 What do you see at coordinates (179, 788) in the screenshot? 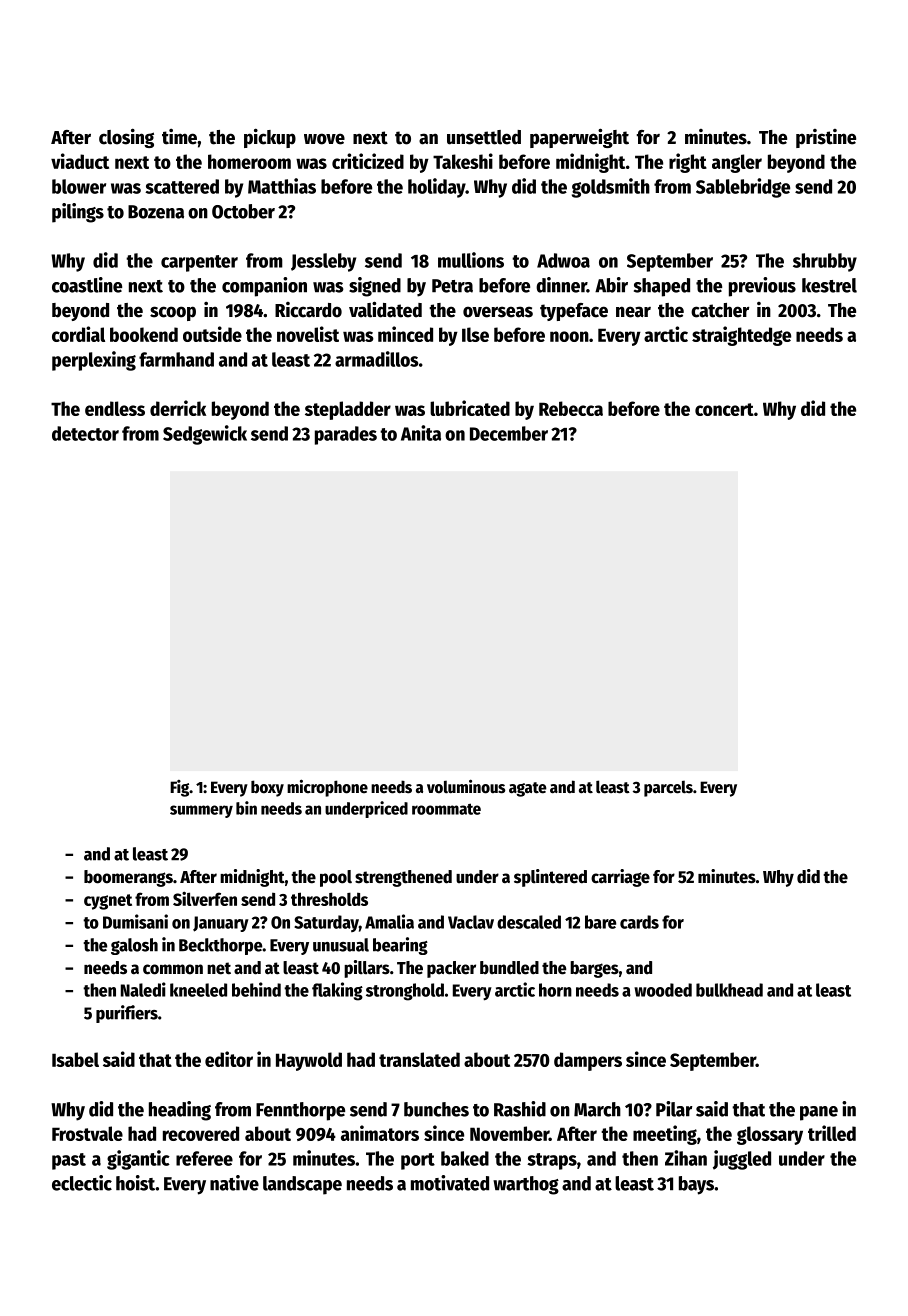
I see `Fig` at bounding box center [179, 788].
